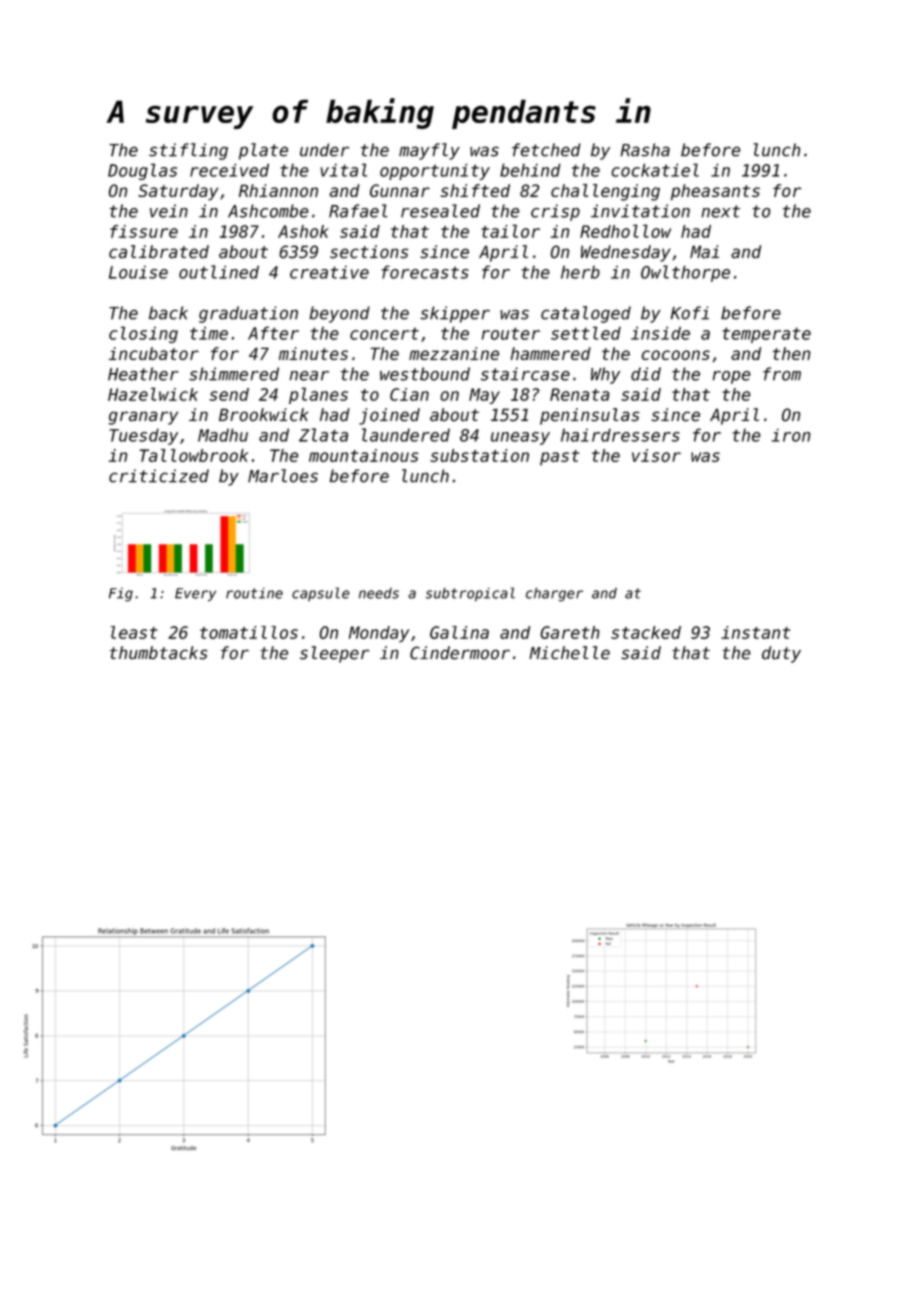  What do you see at coordinates (143, 374) in the screenshot?
I see `Heather` at bounding box center [143, 374].
